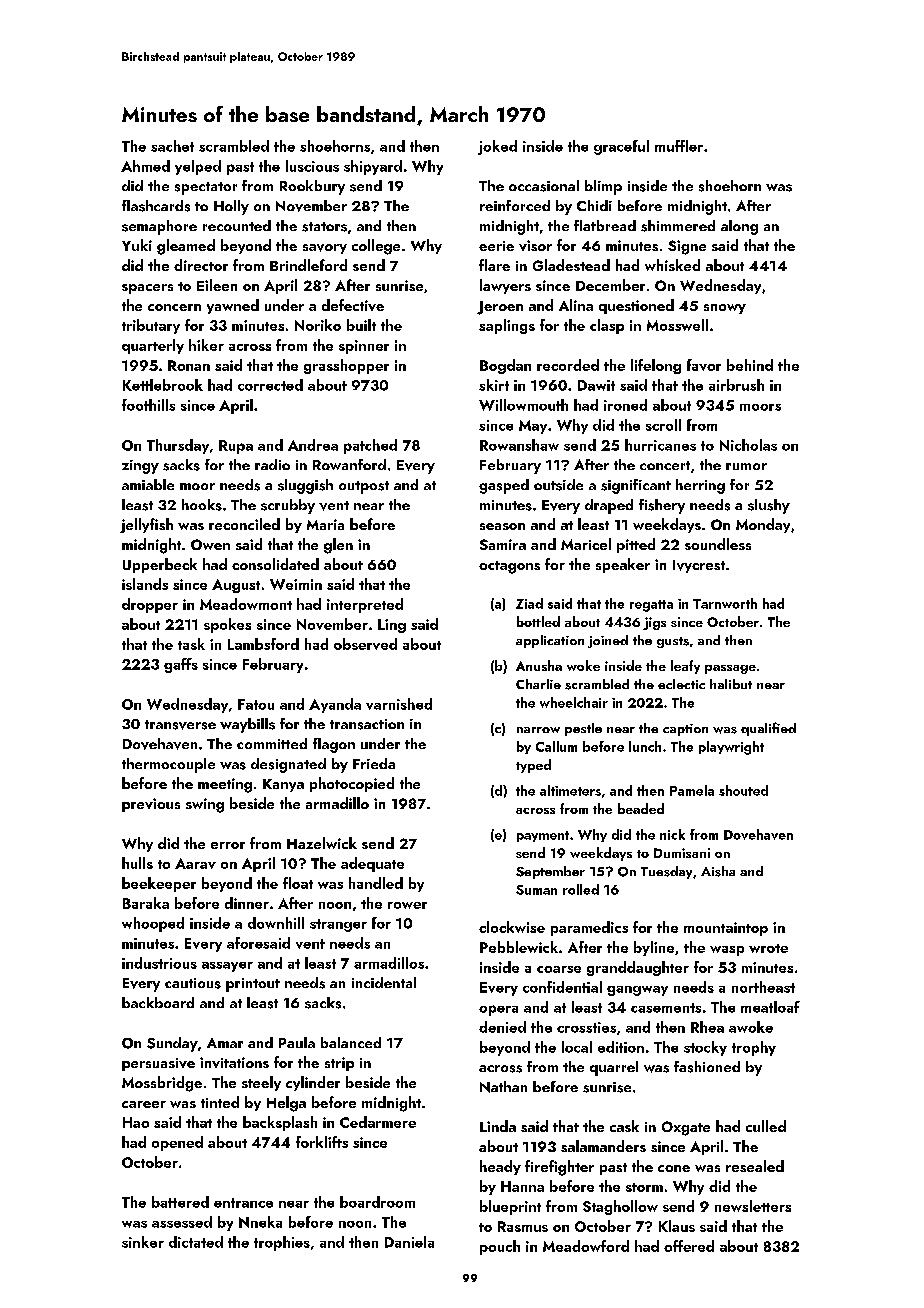  What do you see at coordinates (497, 147) in the screenshot?
I see `joked` at bounding box center [497, 147].
